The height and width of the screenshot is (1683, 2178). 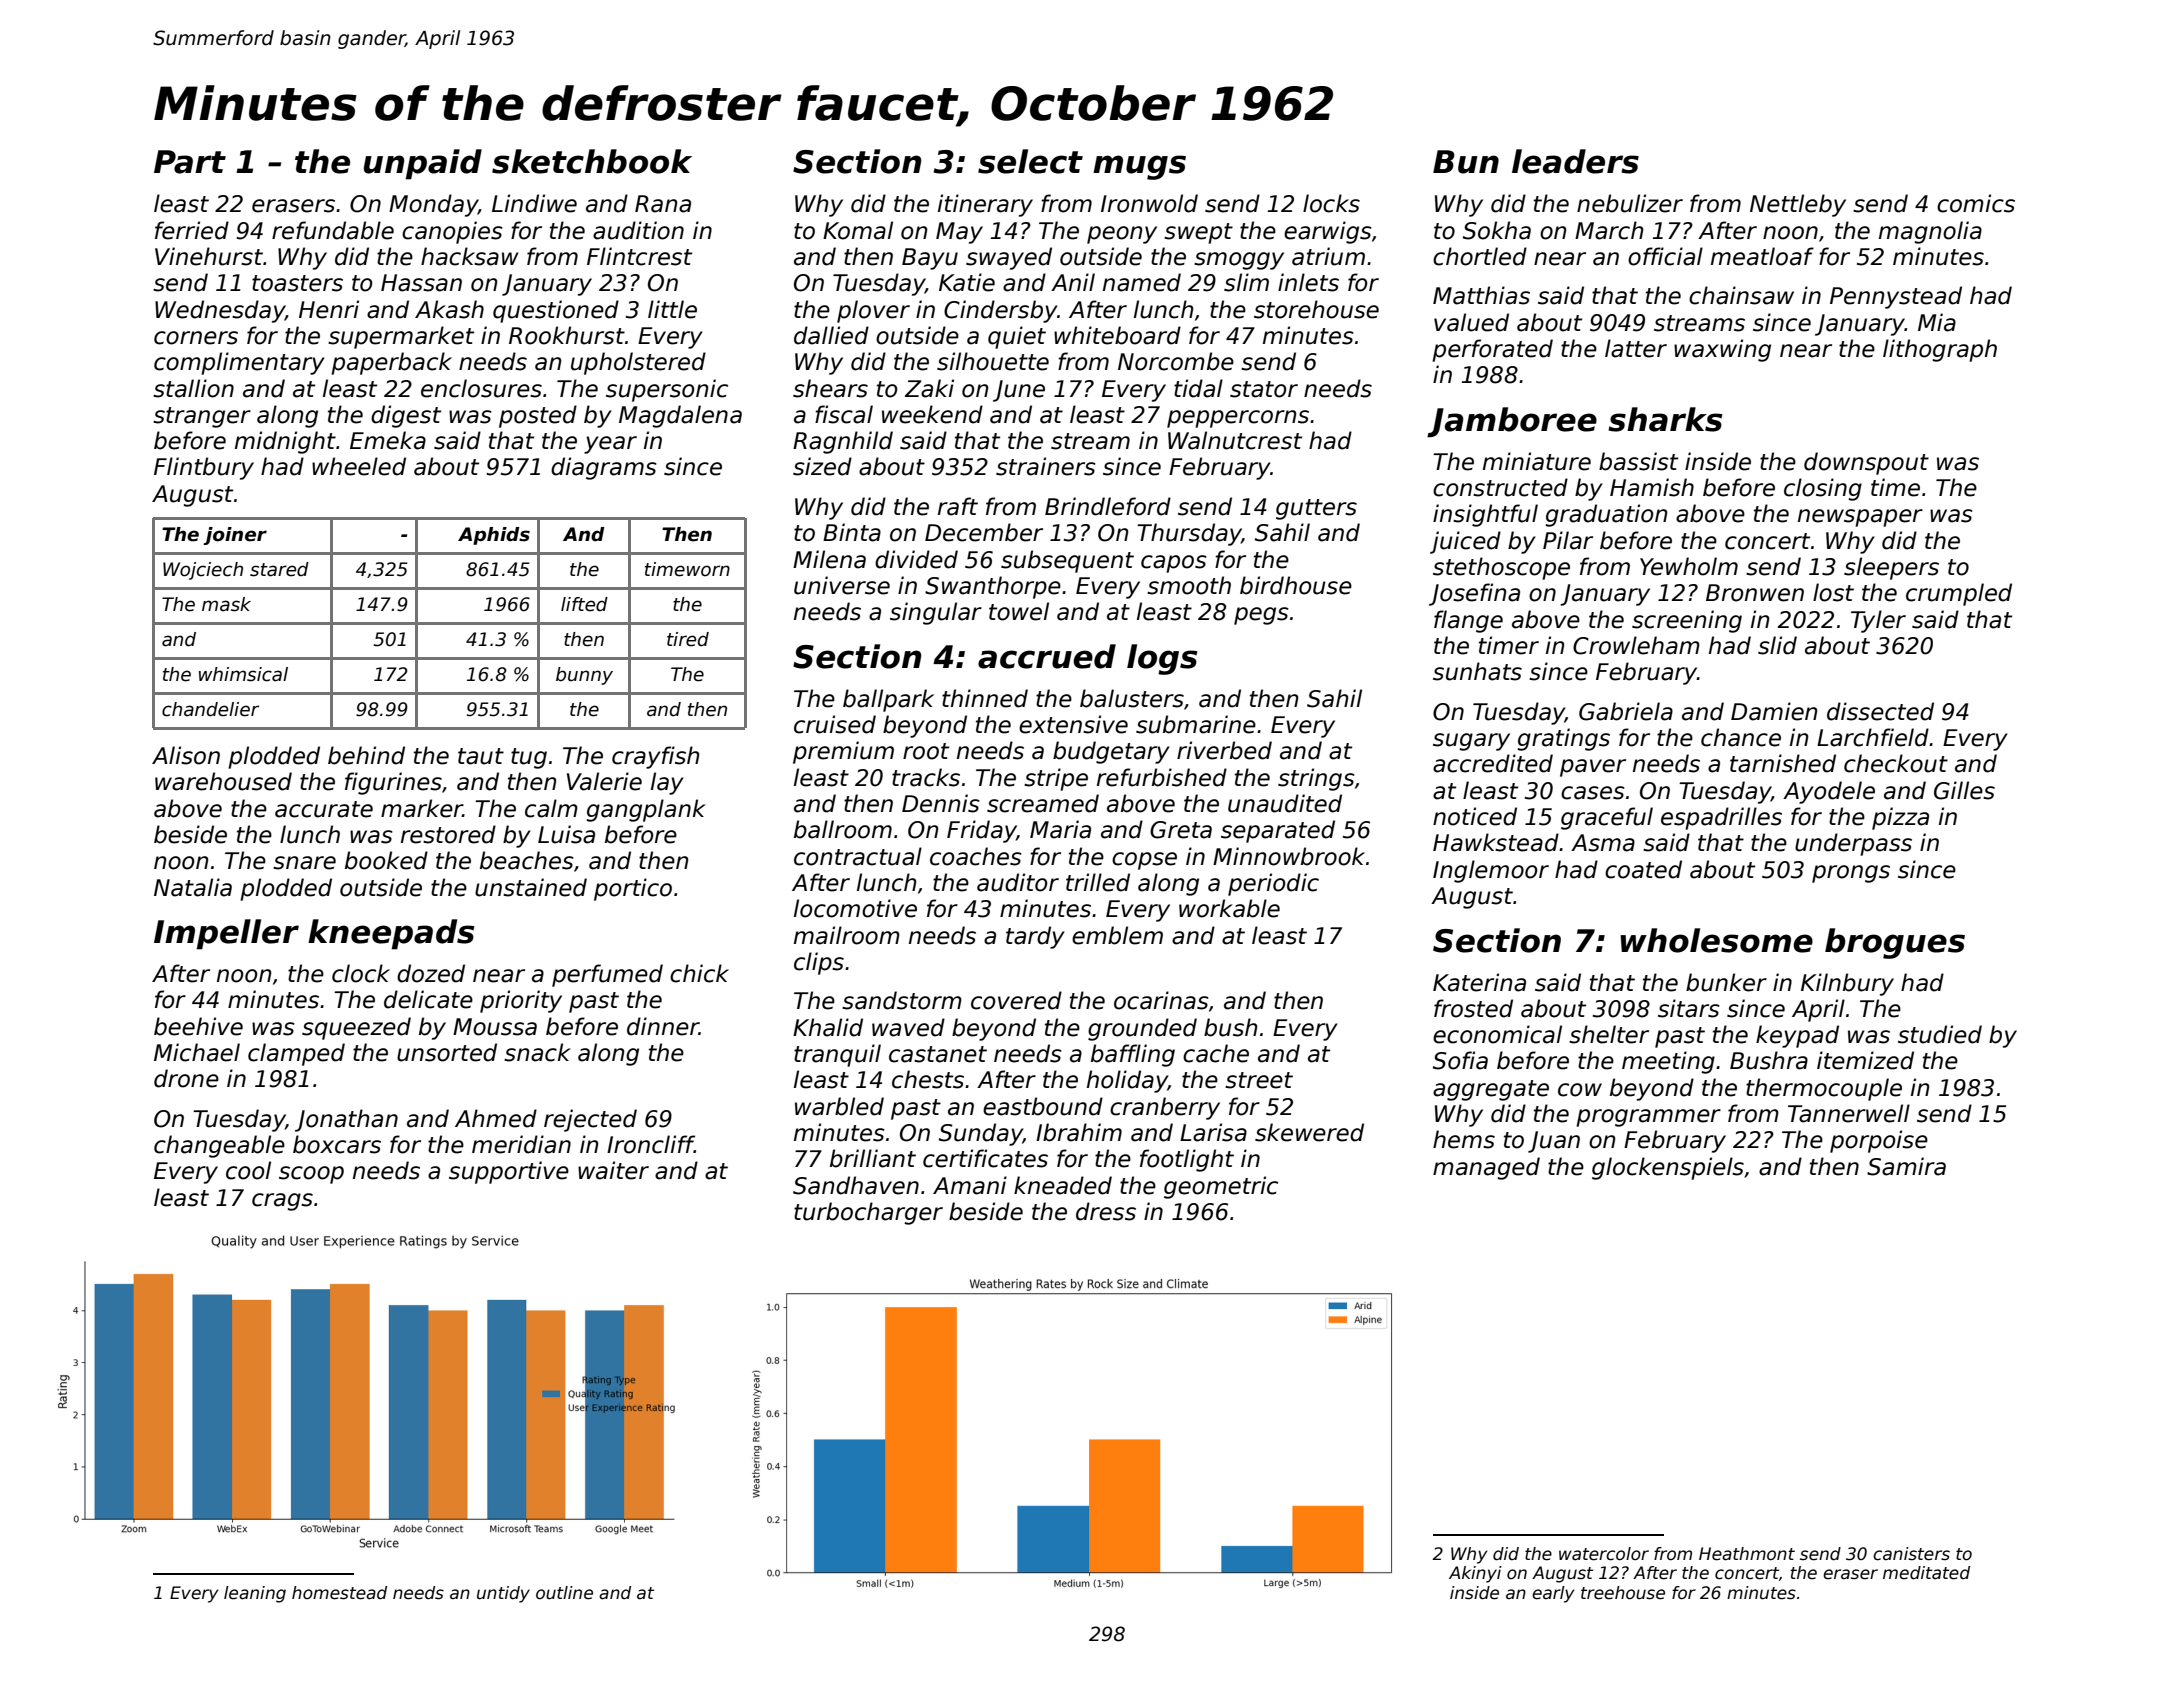 What do you see at coordinates (503, 1594) in the screenshot?
I see `untidy` at bounding box center [503, 1594].
